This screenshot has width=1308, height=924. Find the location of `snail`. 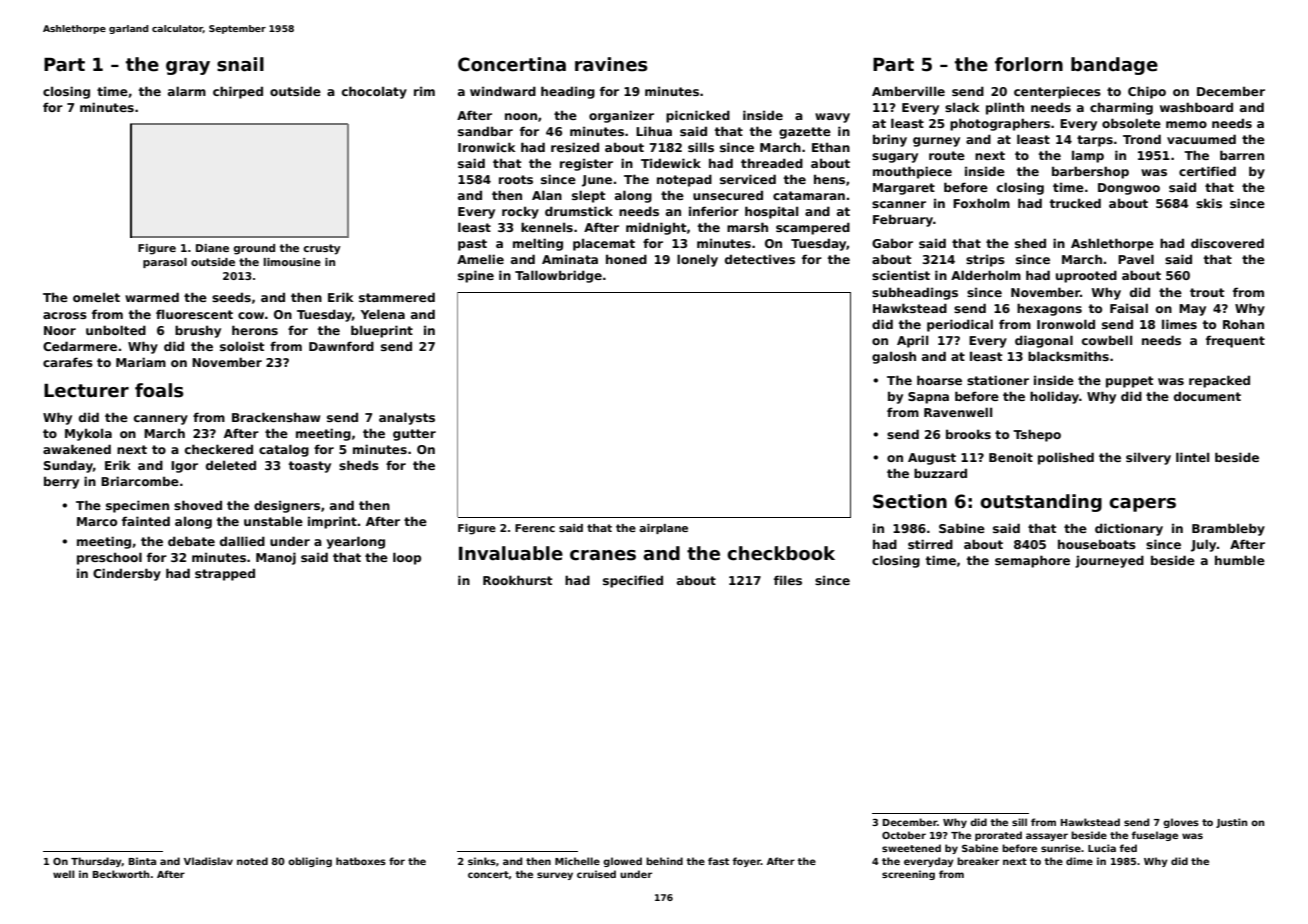

snail is located at coordinates (240, 64).
